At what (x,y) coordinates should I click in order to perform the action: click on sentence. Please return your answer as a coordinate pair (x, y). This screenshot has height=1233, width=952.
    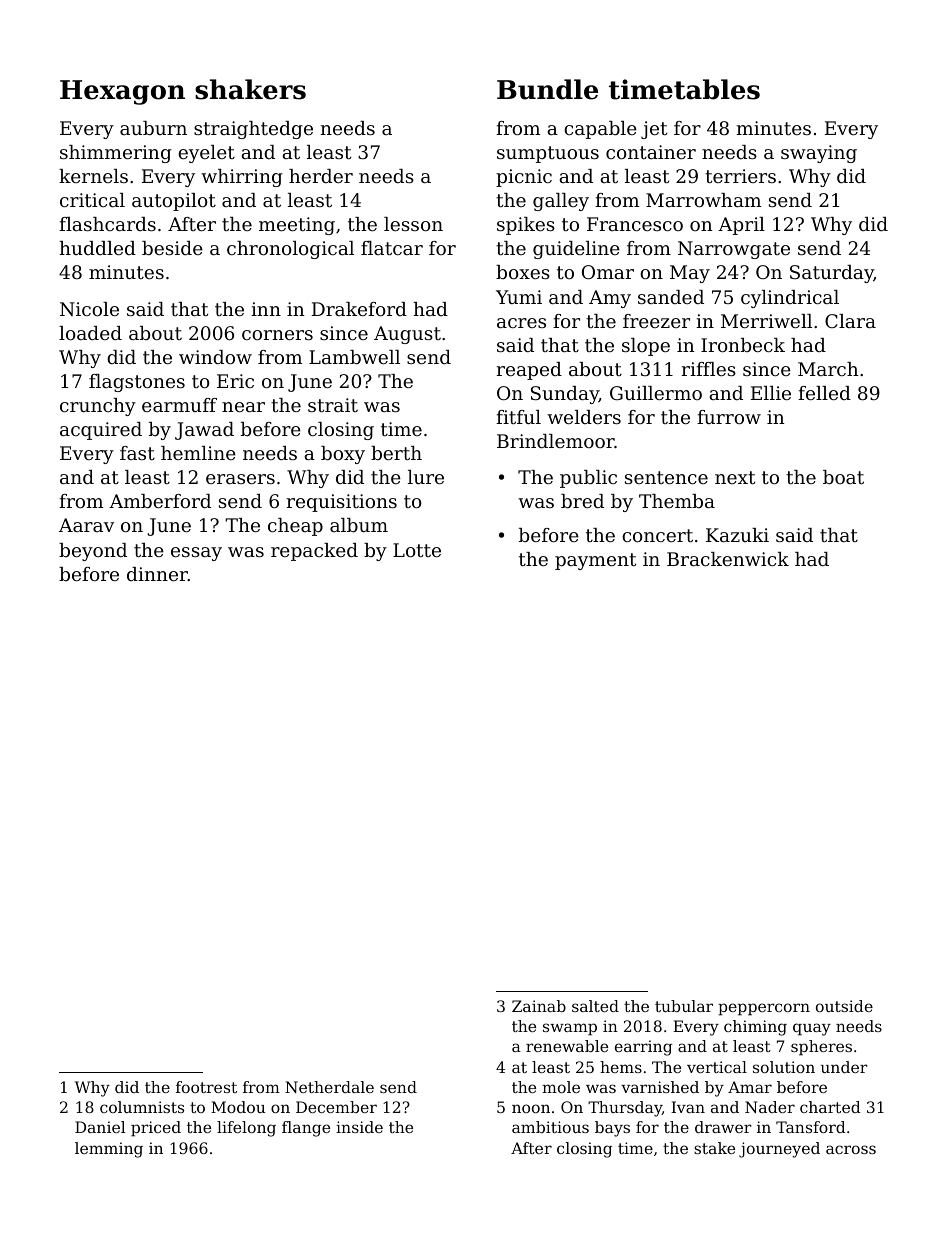
    Looking at the image, I should click on (666, 477).
